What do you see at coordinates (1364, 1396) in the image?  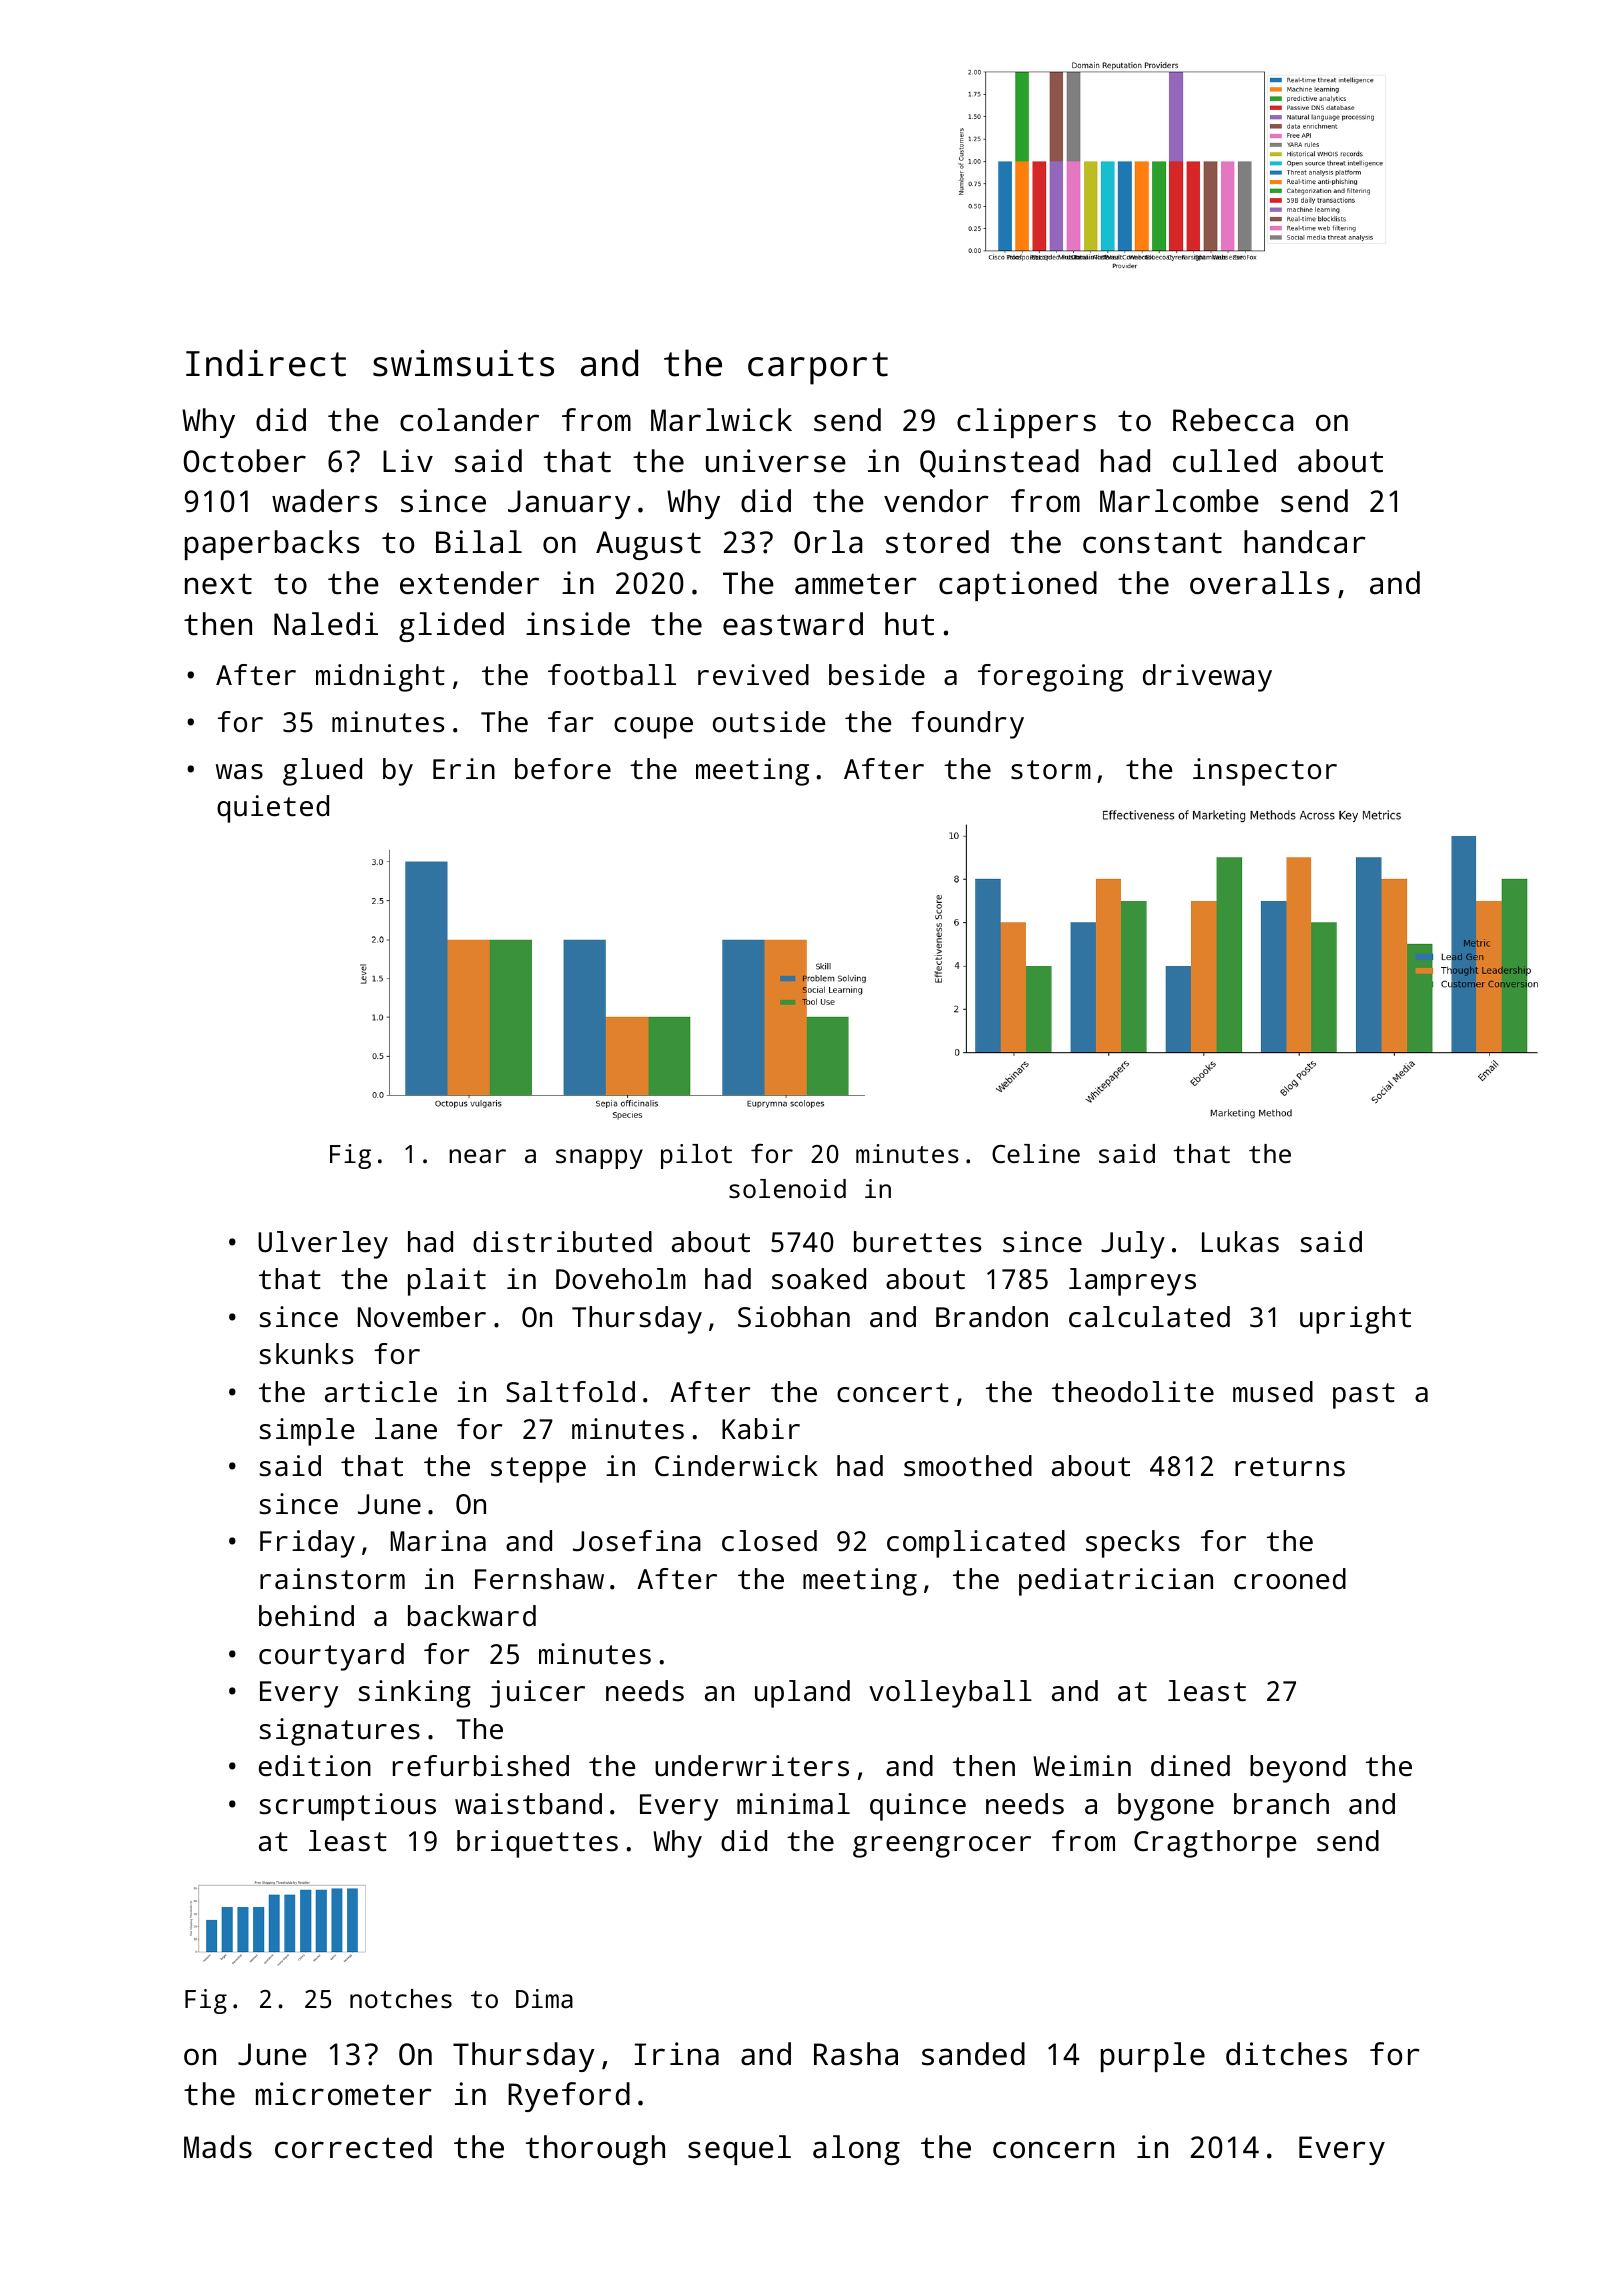 I see `past` at bounding box center [1364, 1396].
